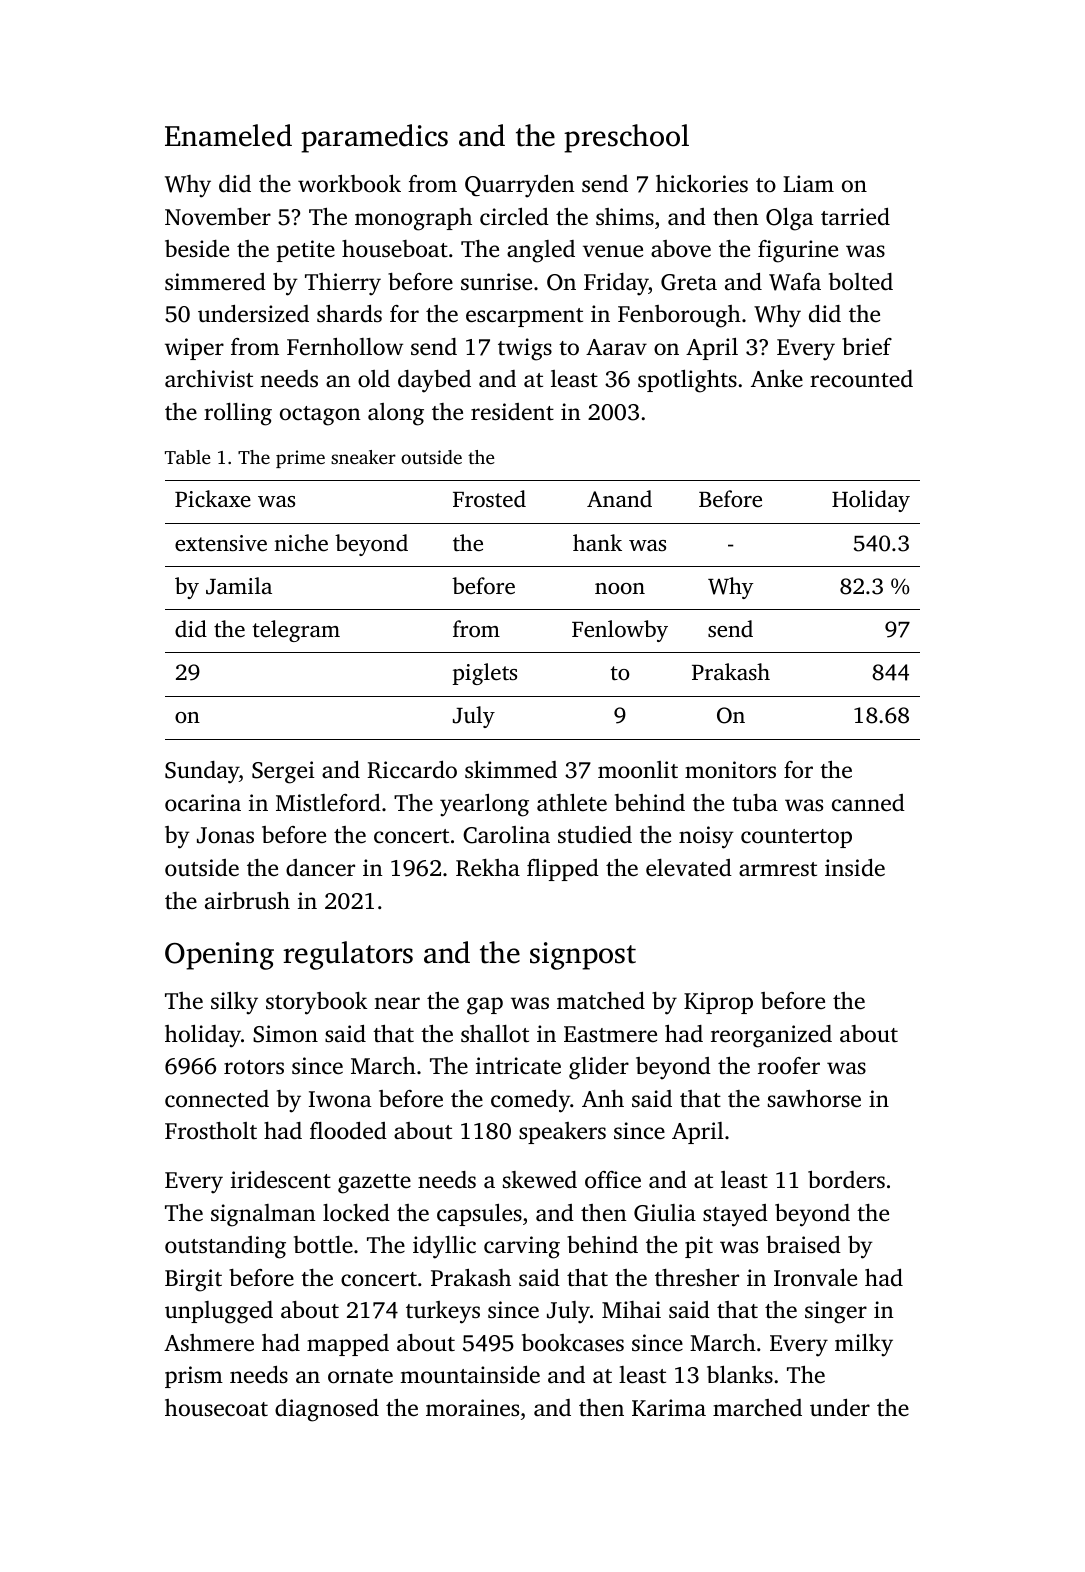  I want to click on Aarav, so click(616, 347).
